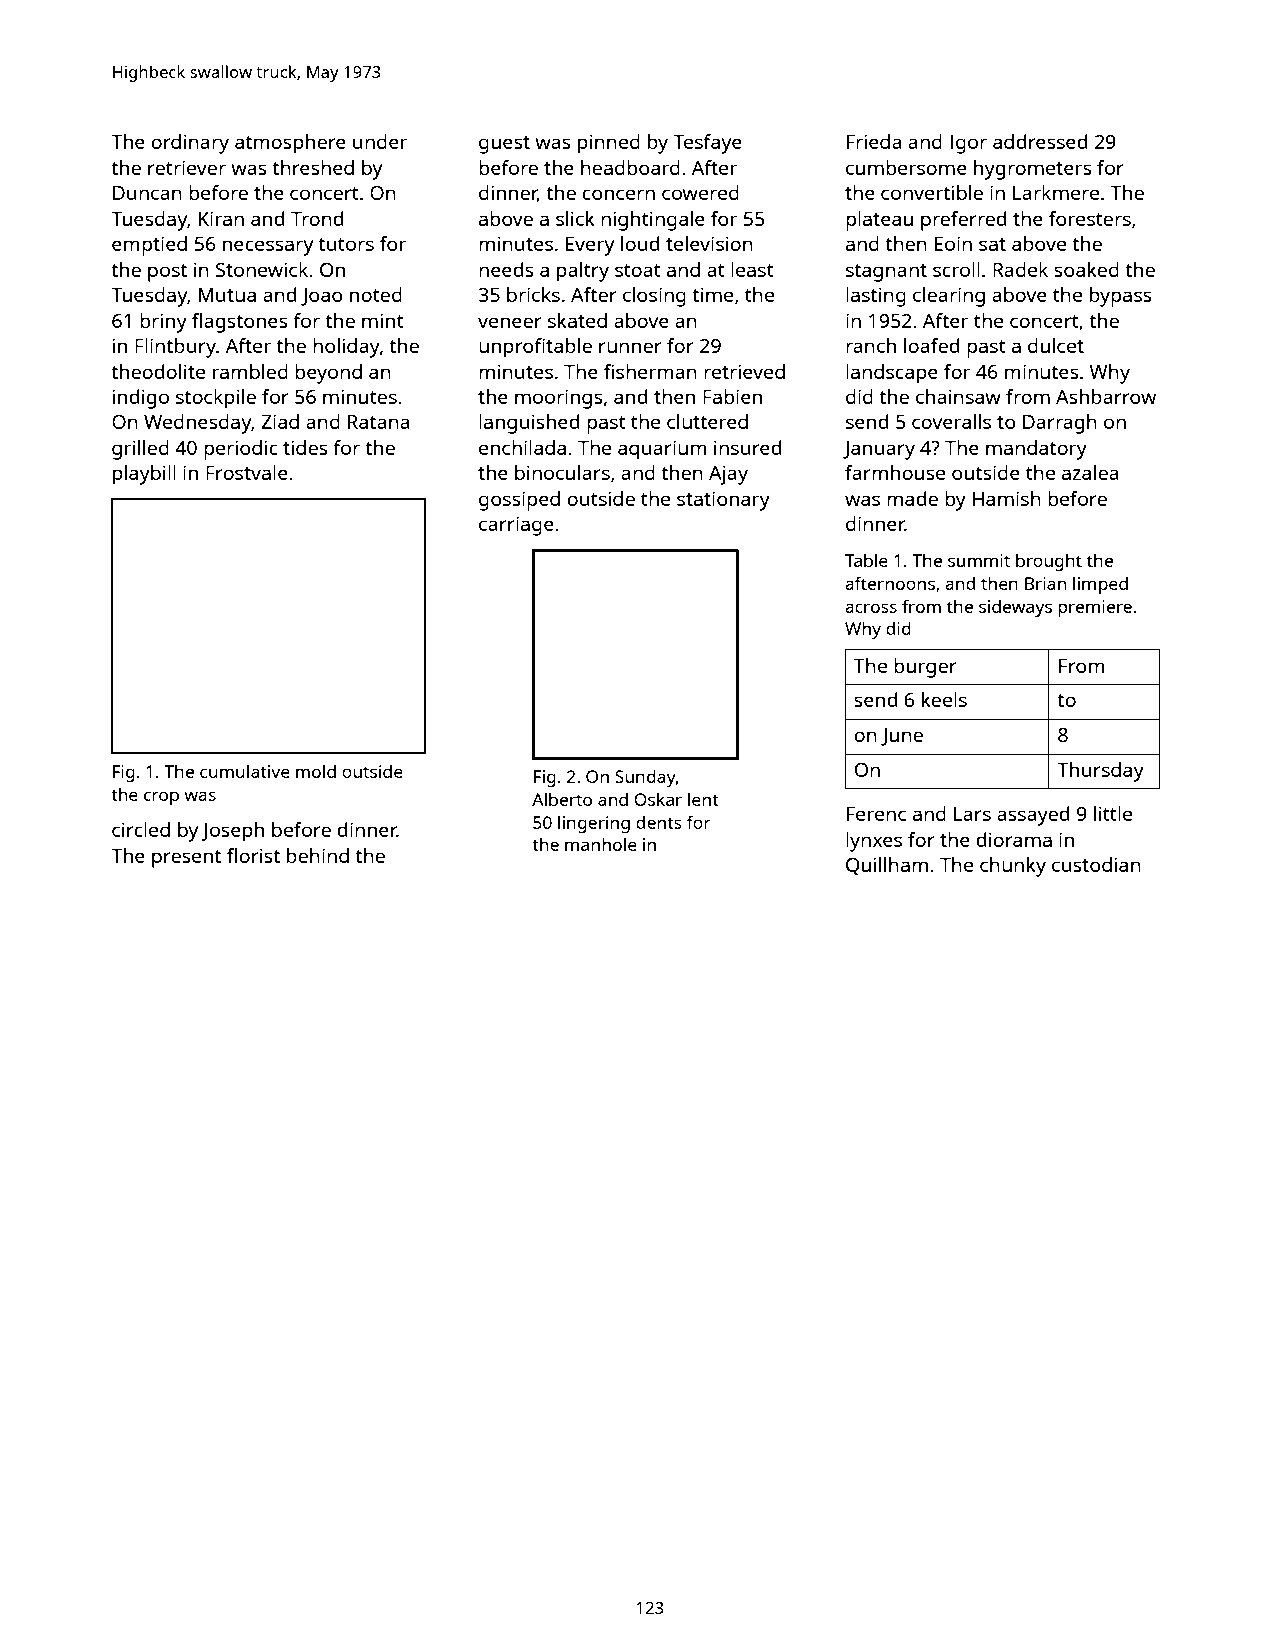 This screenshot has height=1645, width=1271. What do you see at coordinates (879, 221) in the screenshot?
I see `plateau` at bounding box center [879, 221].
